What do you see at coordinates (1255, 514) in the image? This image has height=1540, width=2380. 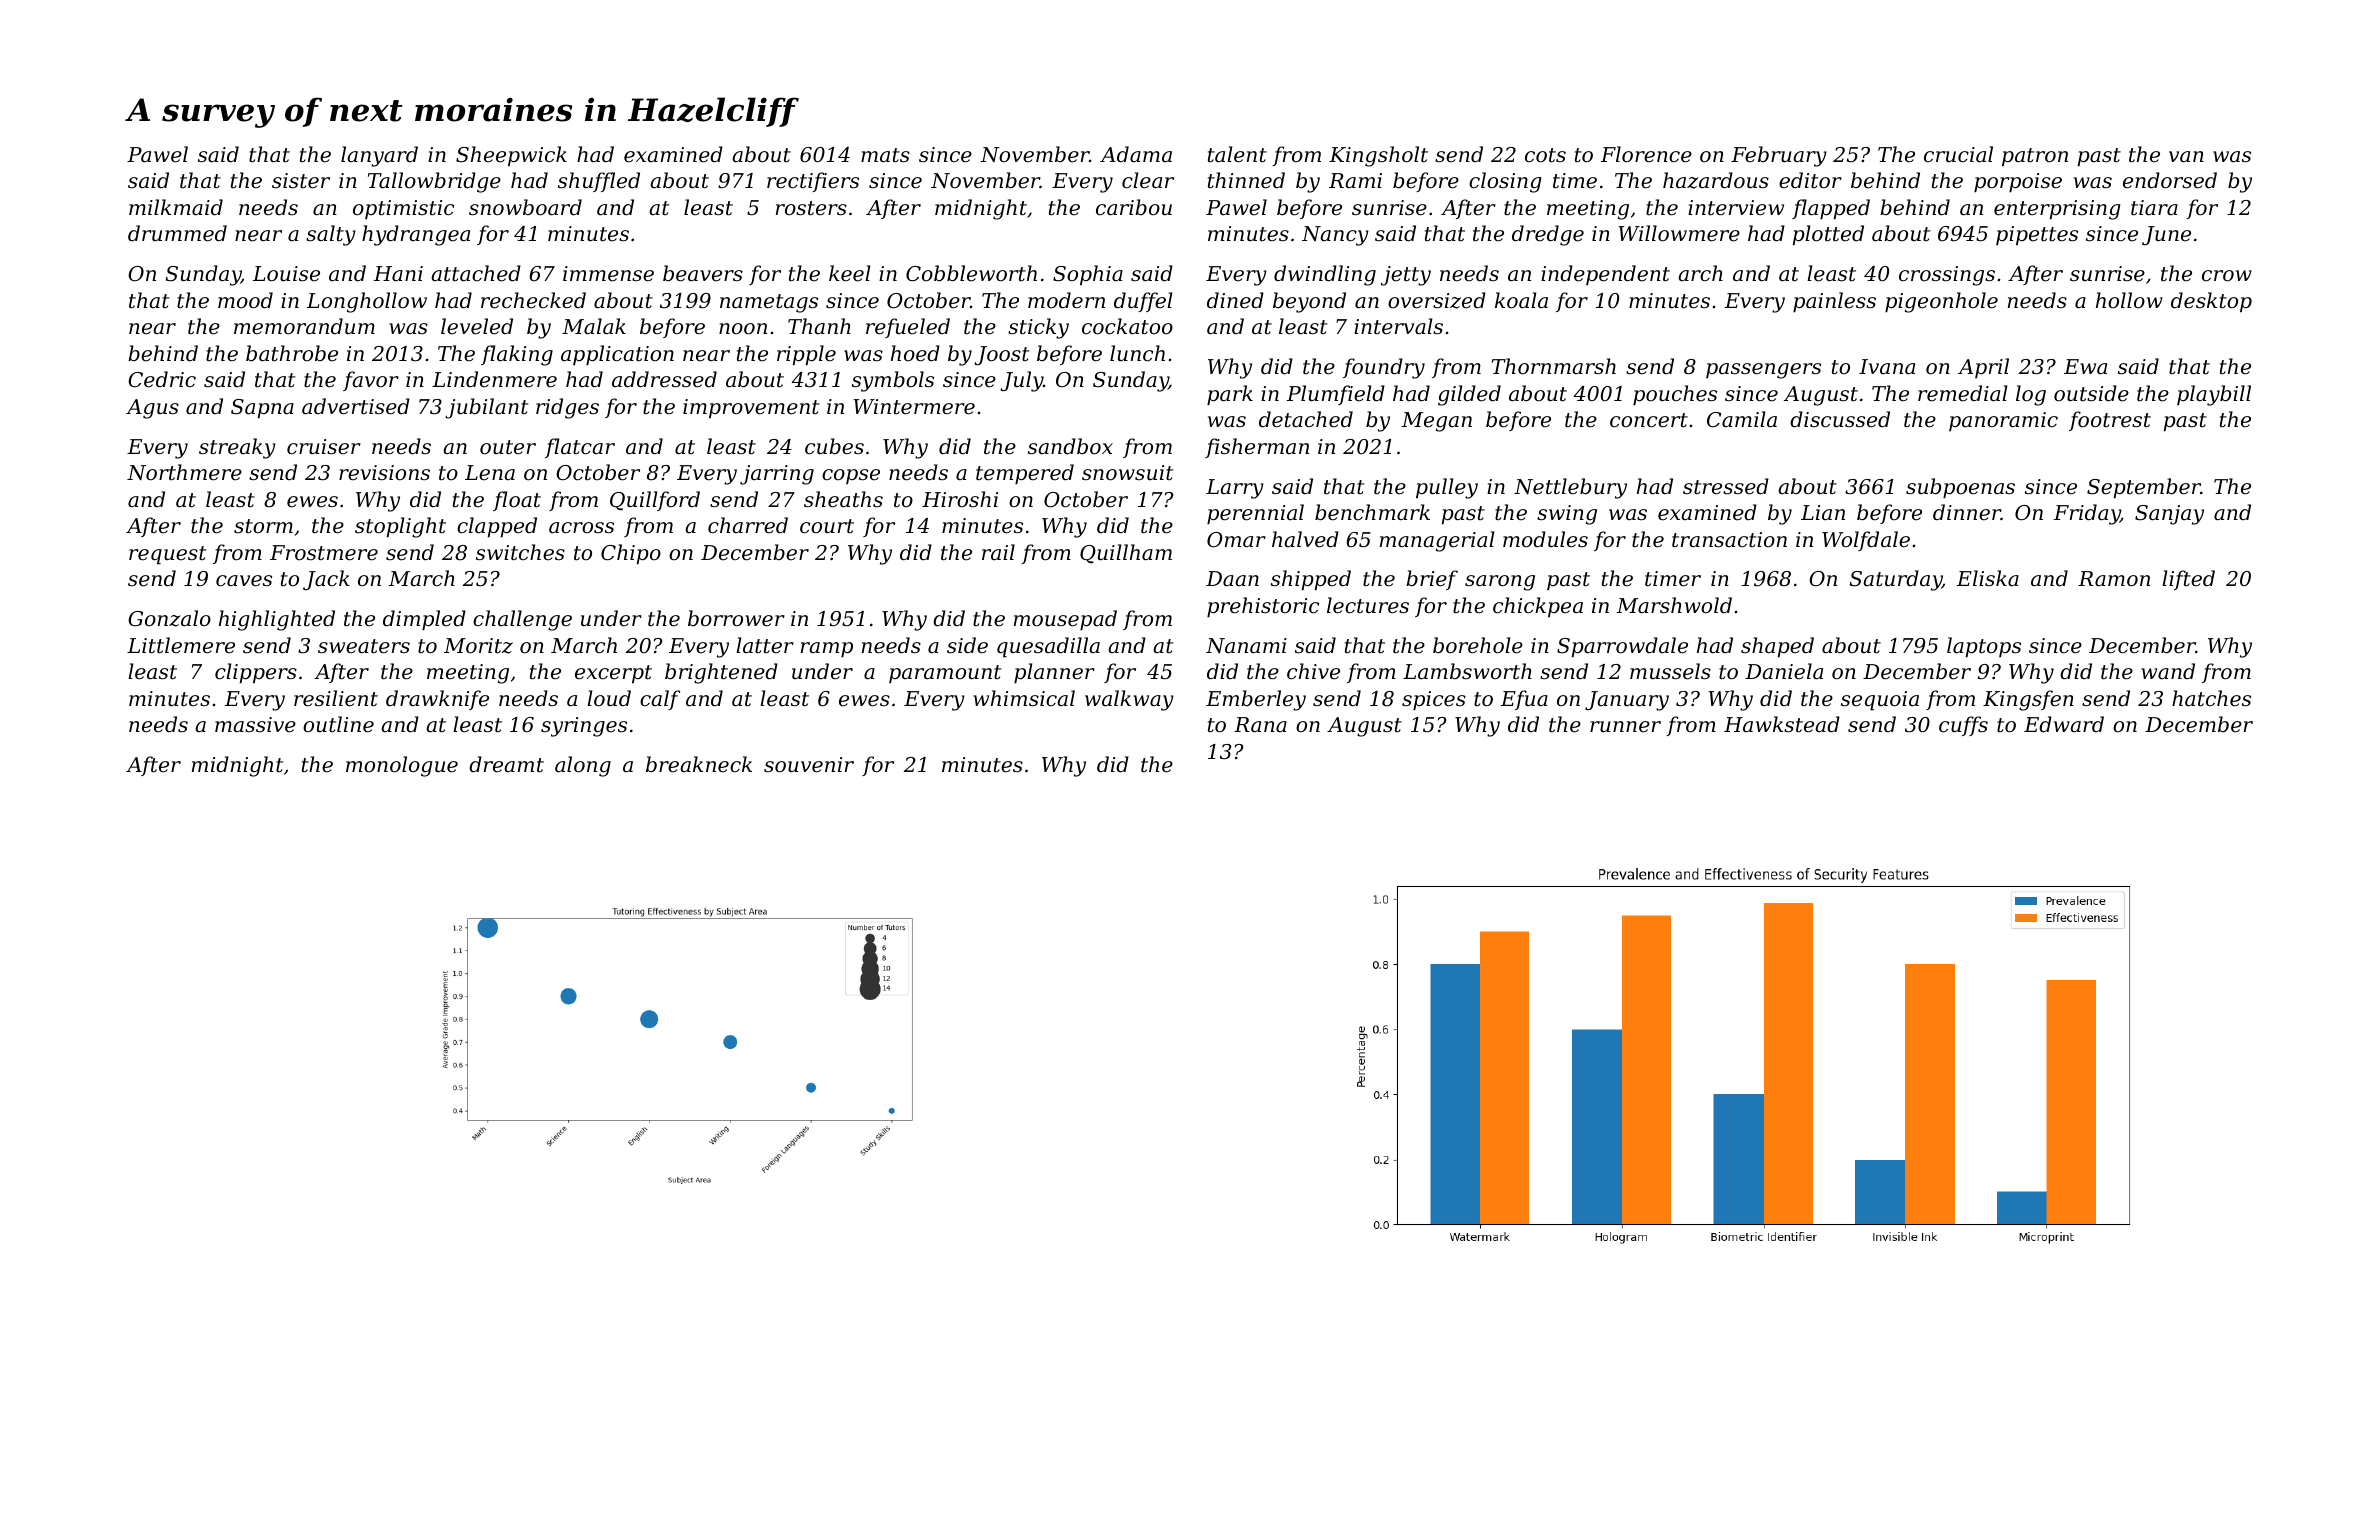 I see `perennial` at bounding box center [1255, 514].
